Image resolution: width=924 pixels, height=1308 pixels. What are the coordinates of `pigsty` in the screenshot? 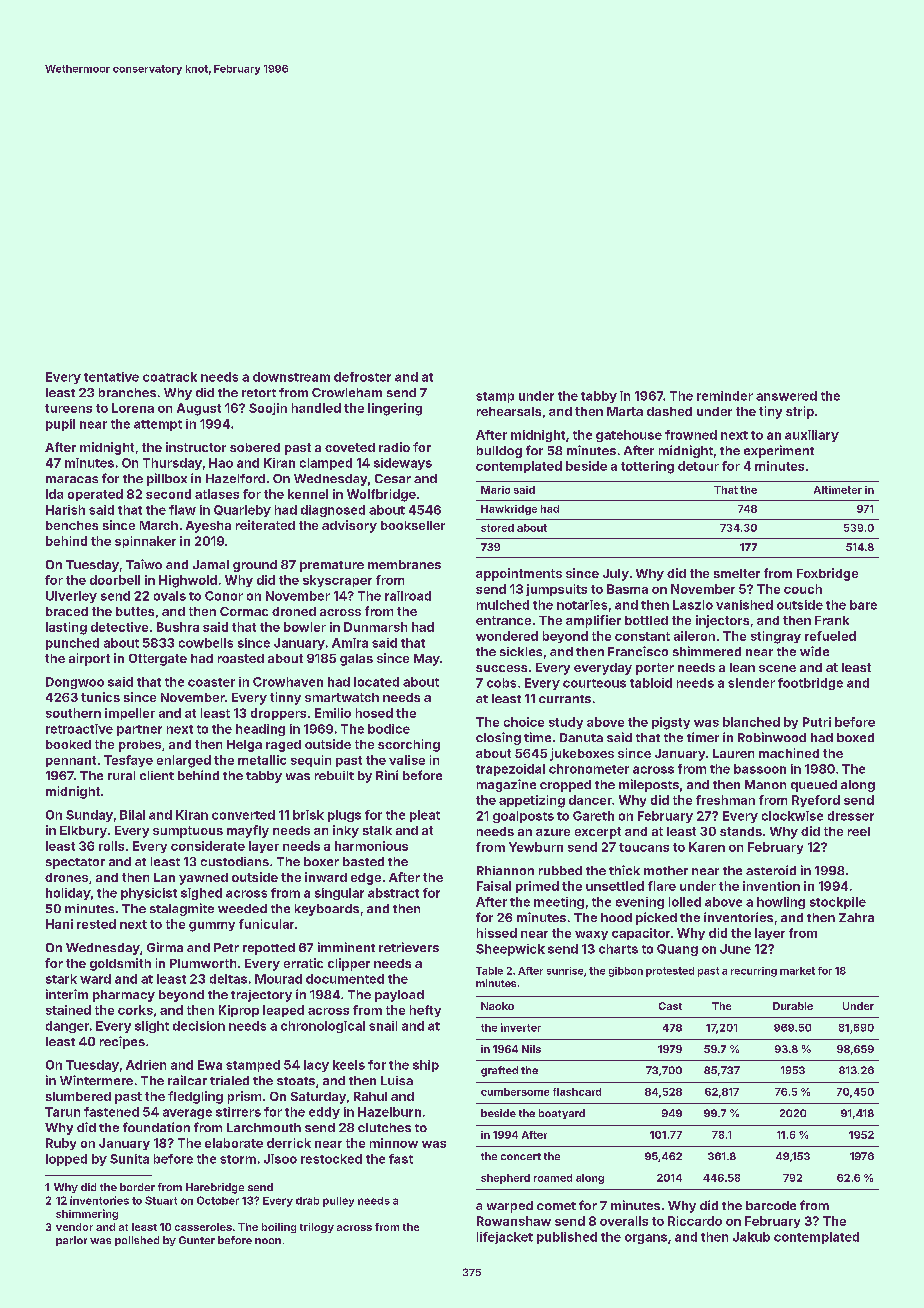 It's located at (671, 723).
